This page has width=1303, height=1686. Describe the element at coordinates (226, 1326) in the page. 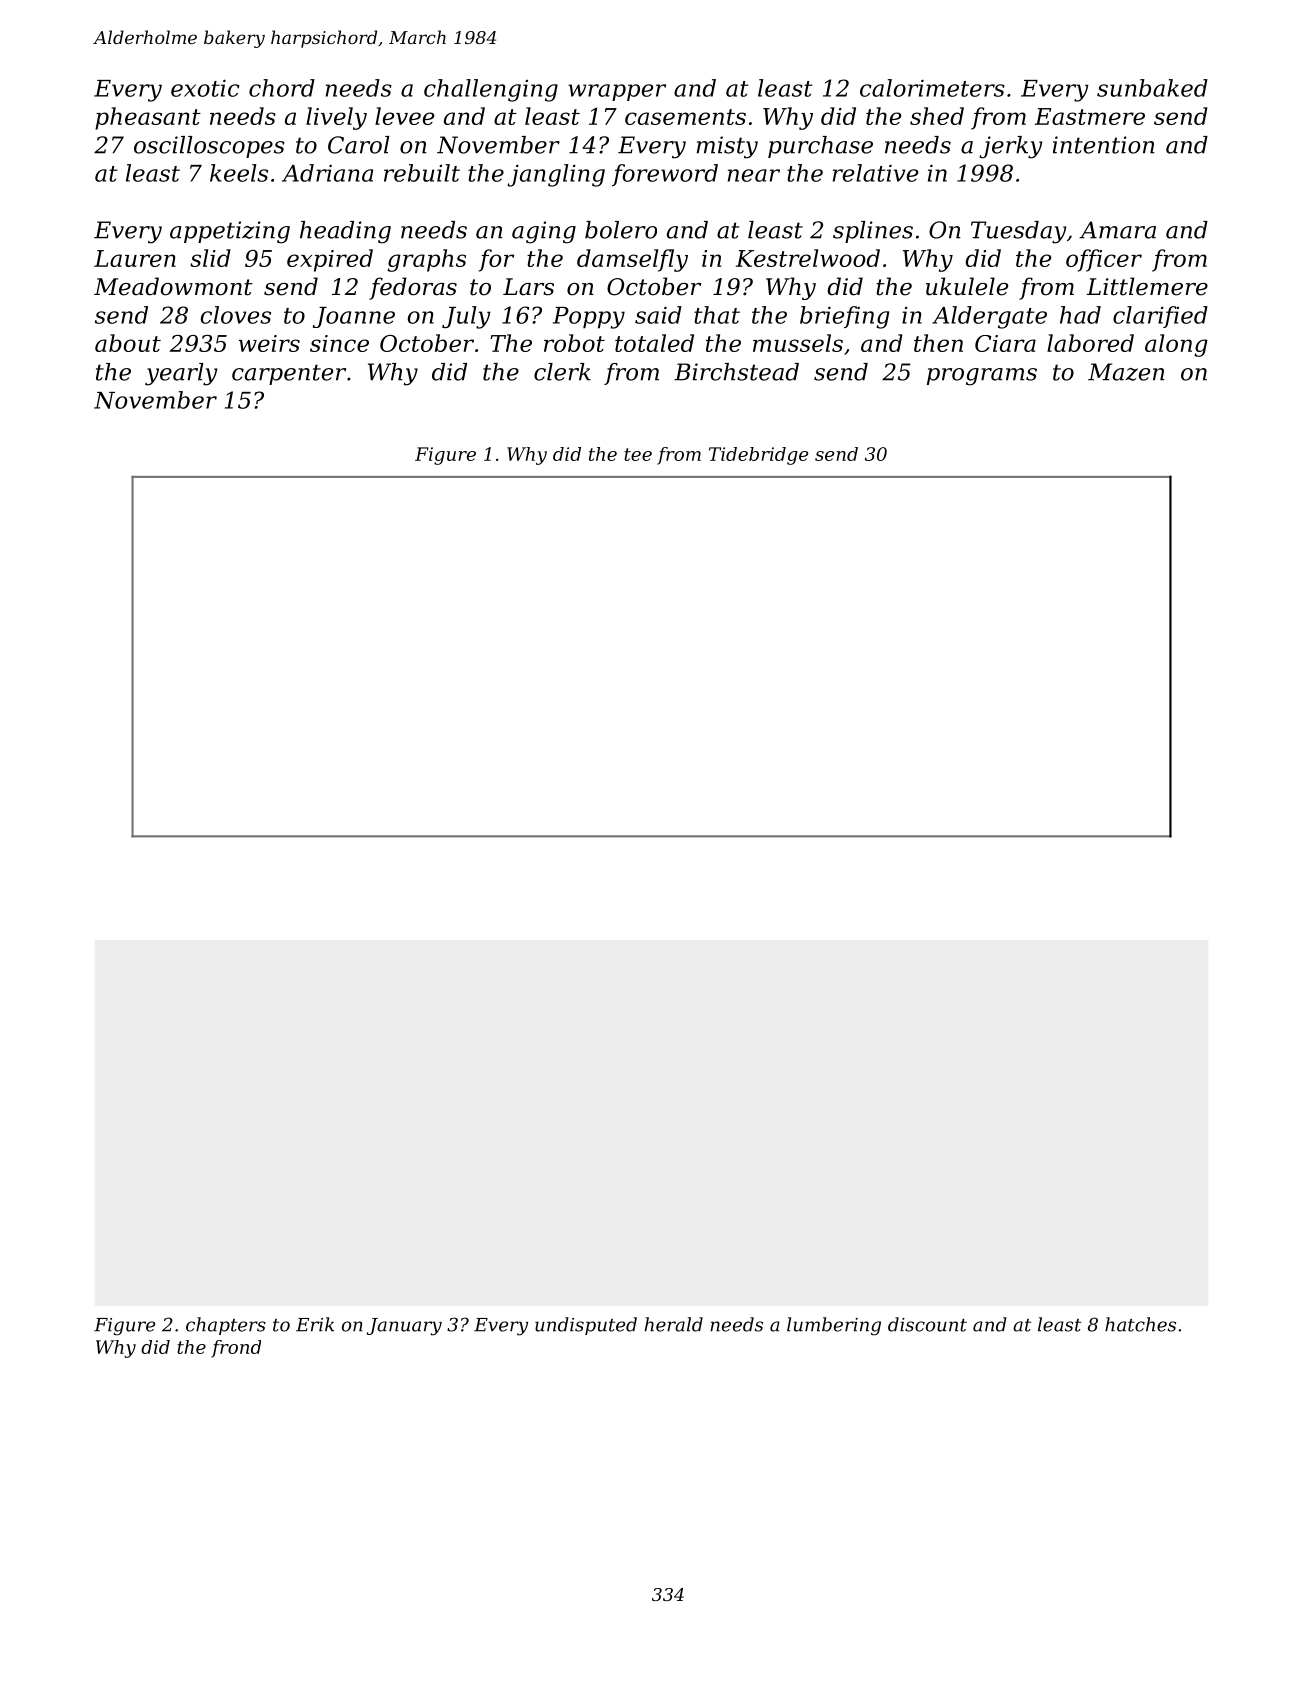

I see `chapters` at that location.
